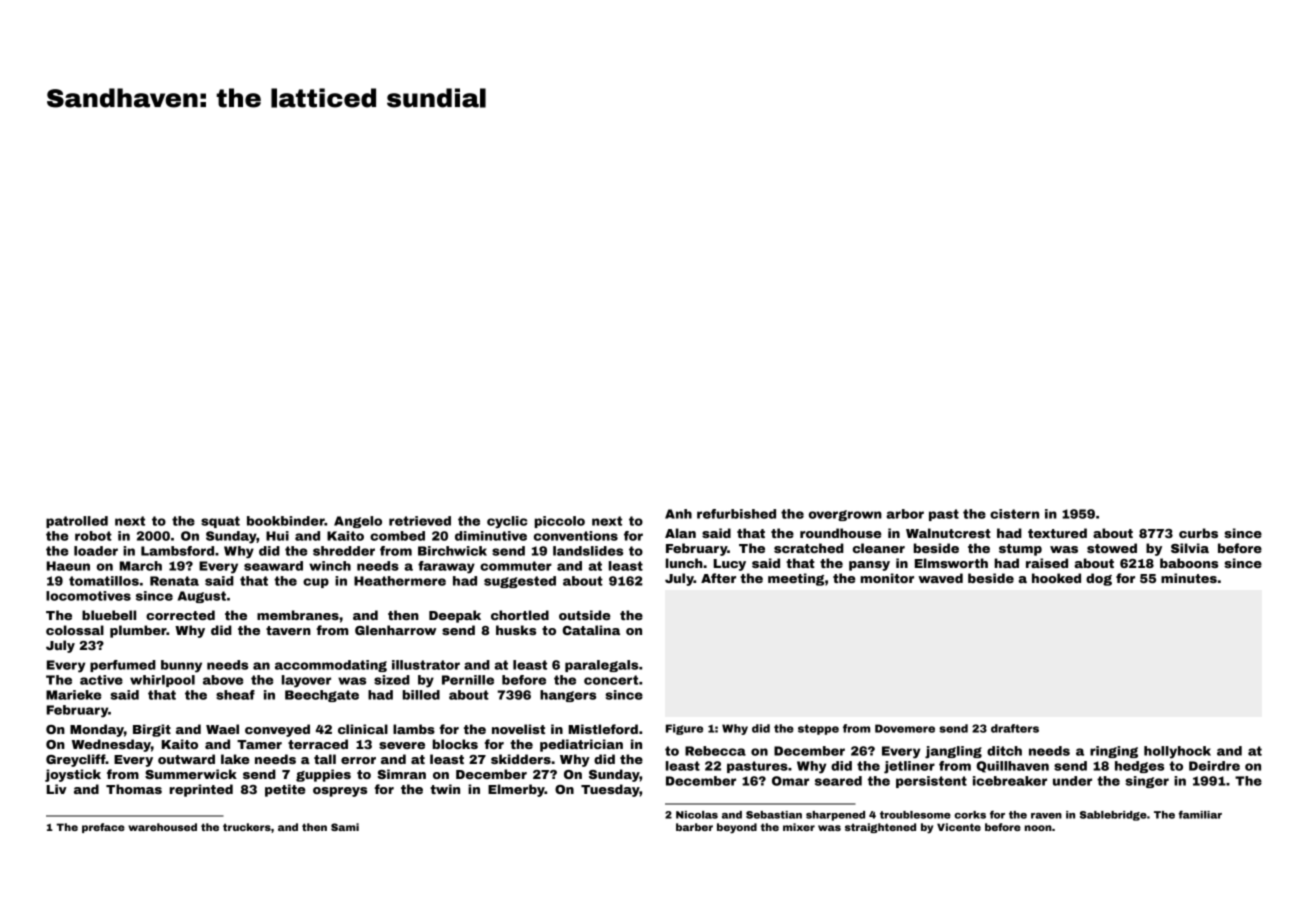 The width and height of the image is (1308, 924). I want to click on Anh, so click(678, 514).
